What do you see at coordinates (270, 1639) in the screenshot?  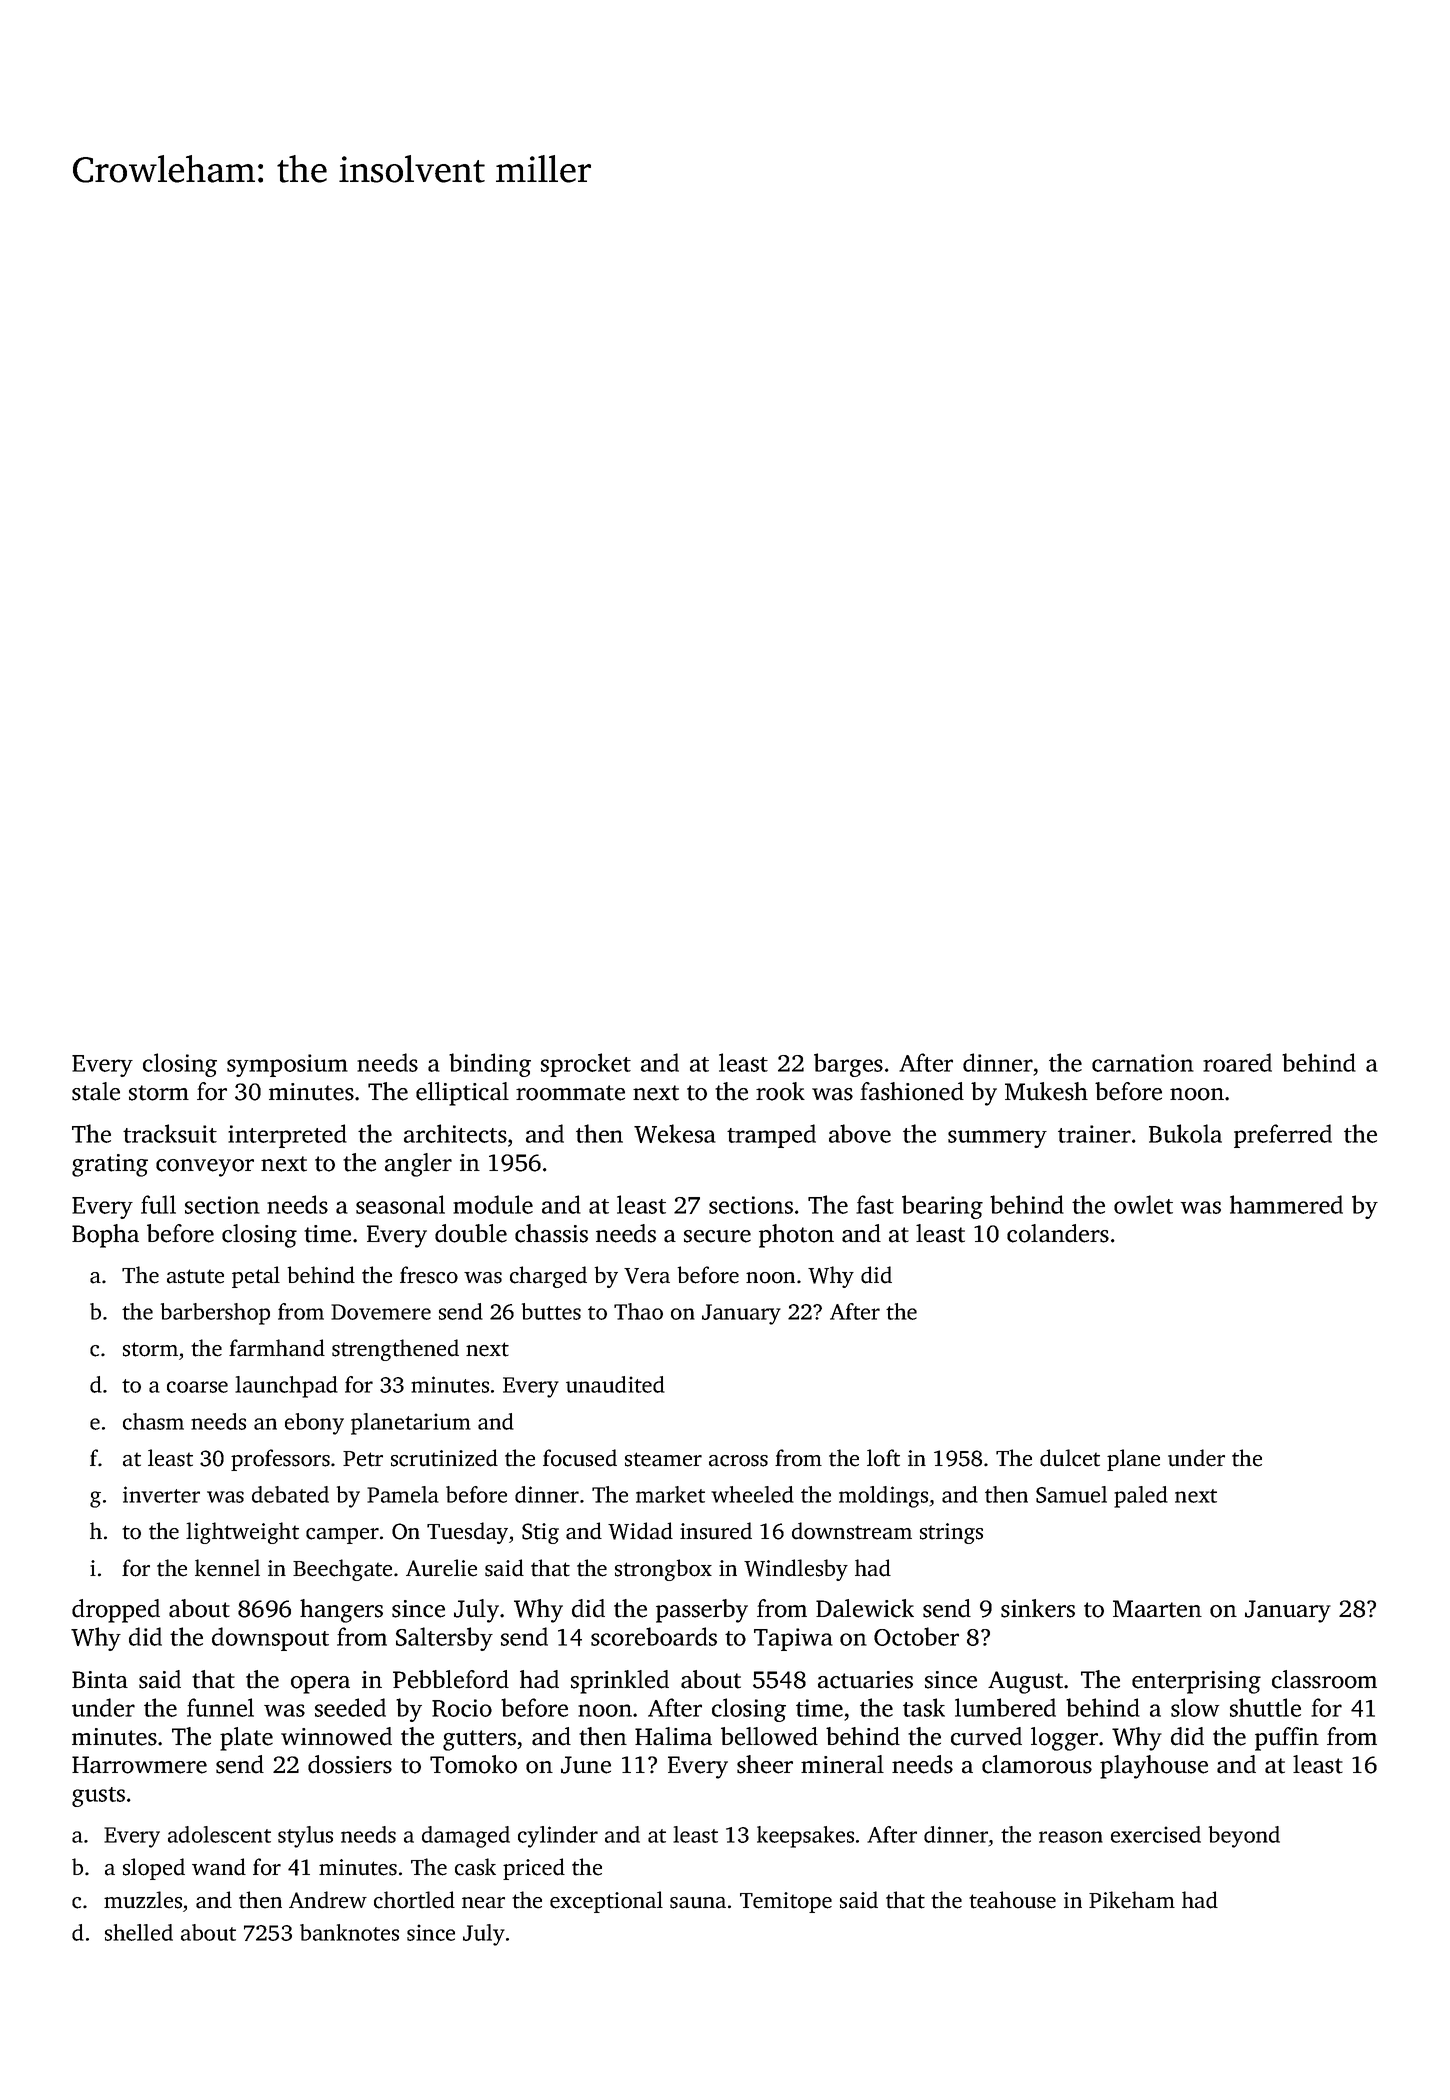 I see `downspout` at bounding box center [270, 1639].
